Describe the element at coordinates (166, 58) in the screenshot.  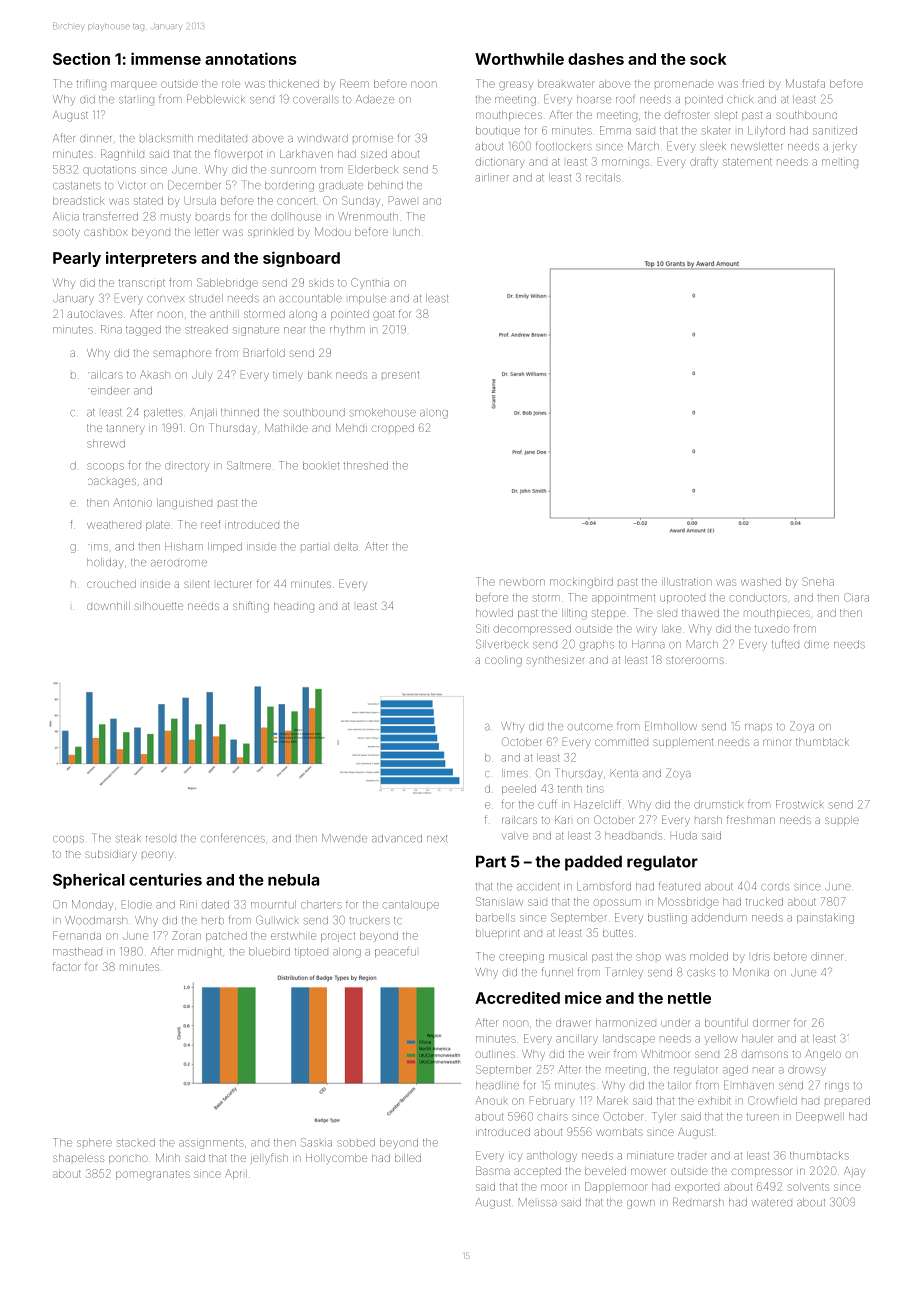
I see `immense` at that location.
